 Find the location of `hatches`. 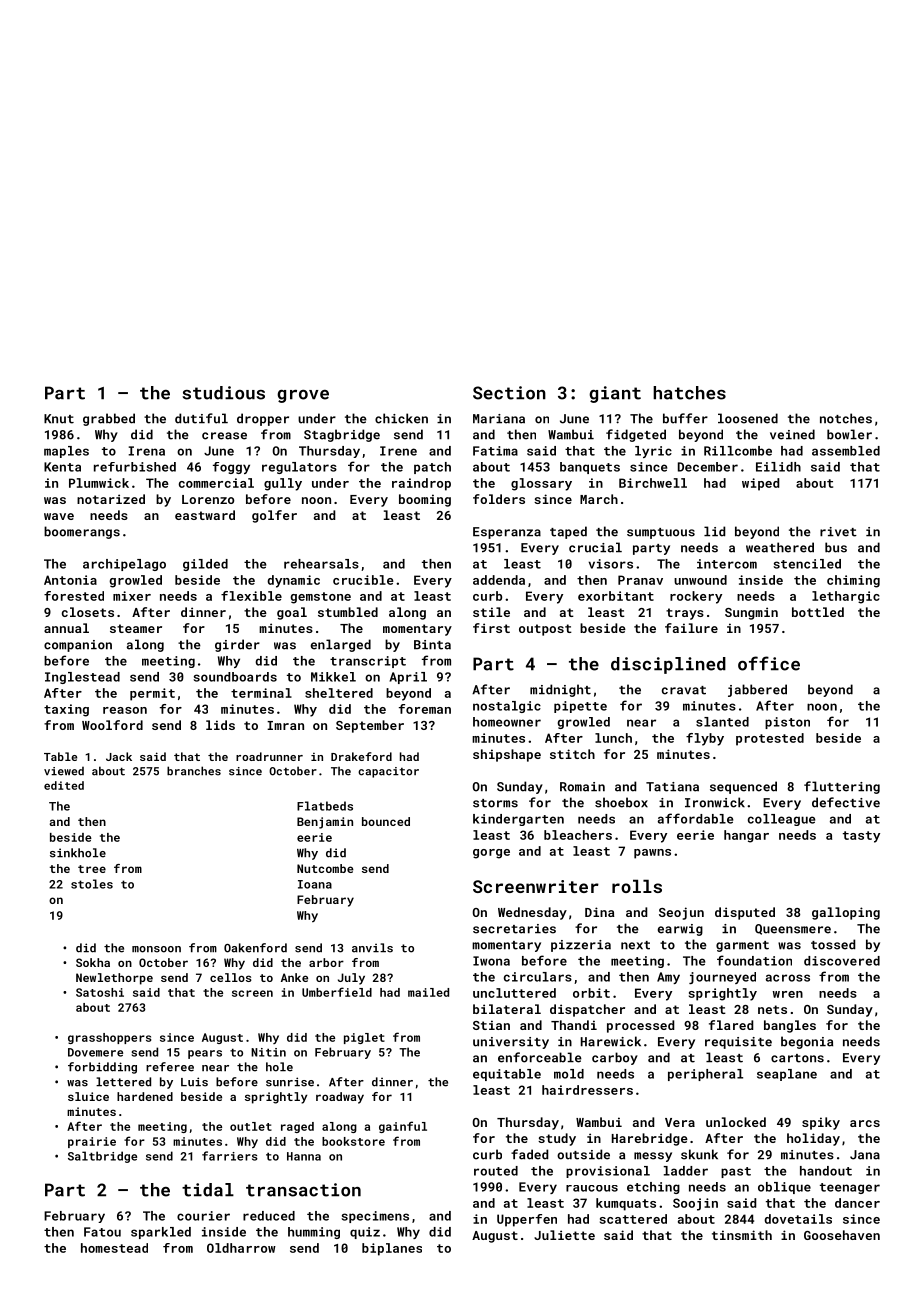

hatches is located at coordinates (689, 393).
